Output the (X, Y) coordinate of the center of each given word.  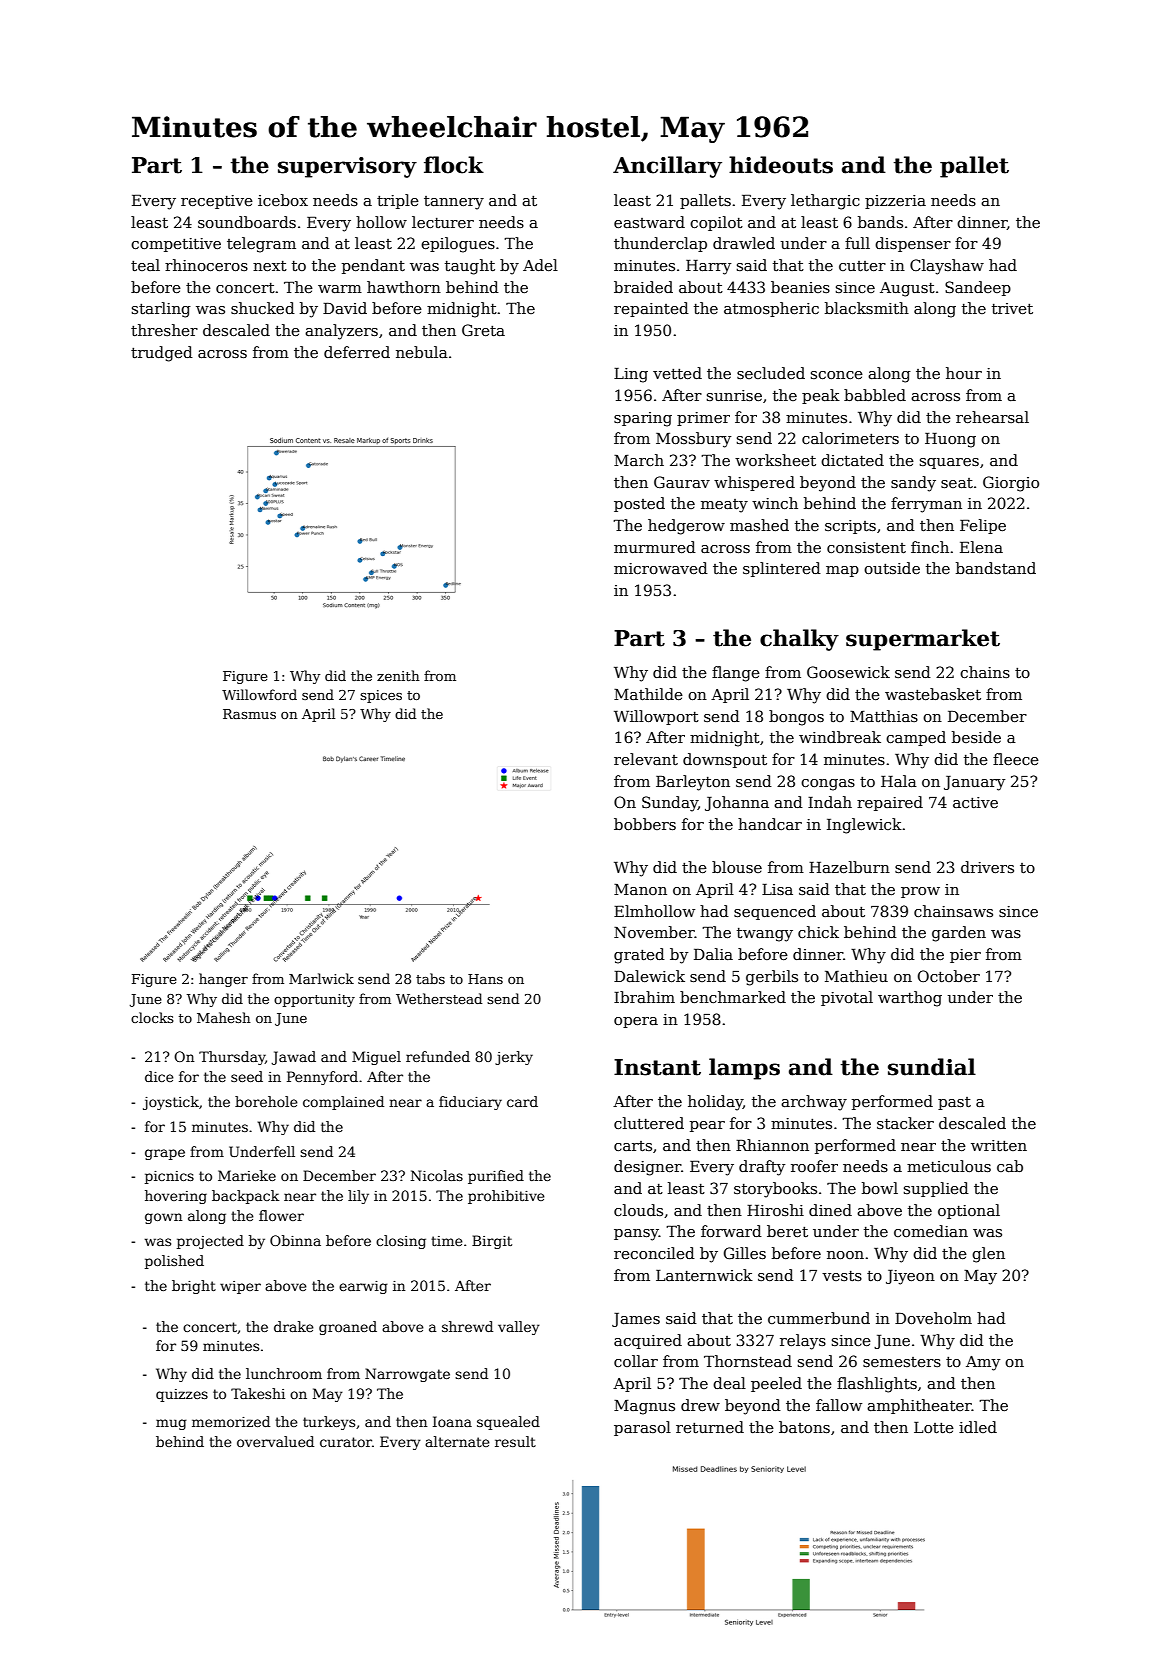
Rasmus (249, 714)
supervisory (347, 167)
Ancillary (667, 167)
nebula (422, 352)
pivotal (847, 998)
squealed (508, 1423)
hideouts (781, 165)
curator (346, 1442)
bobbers (645, 824)
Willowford (259, 694)
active (975, 802)
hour (964, 373)
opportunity (314, 1000)
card (522, 1101)
